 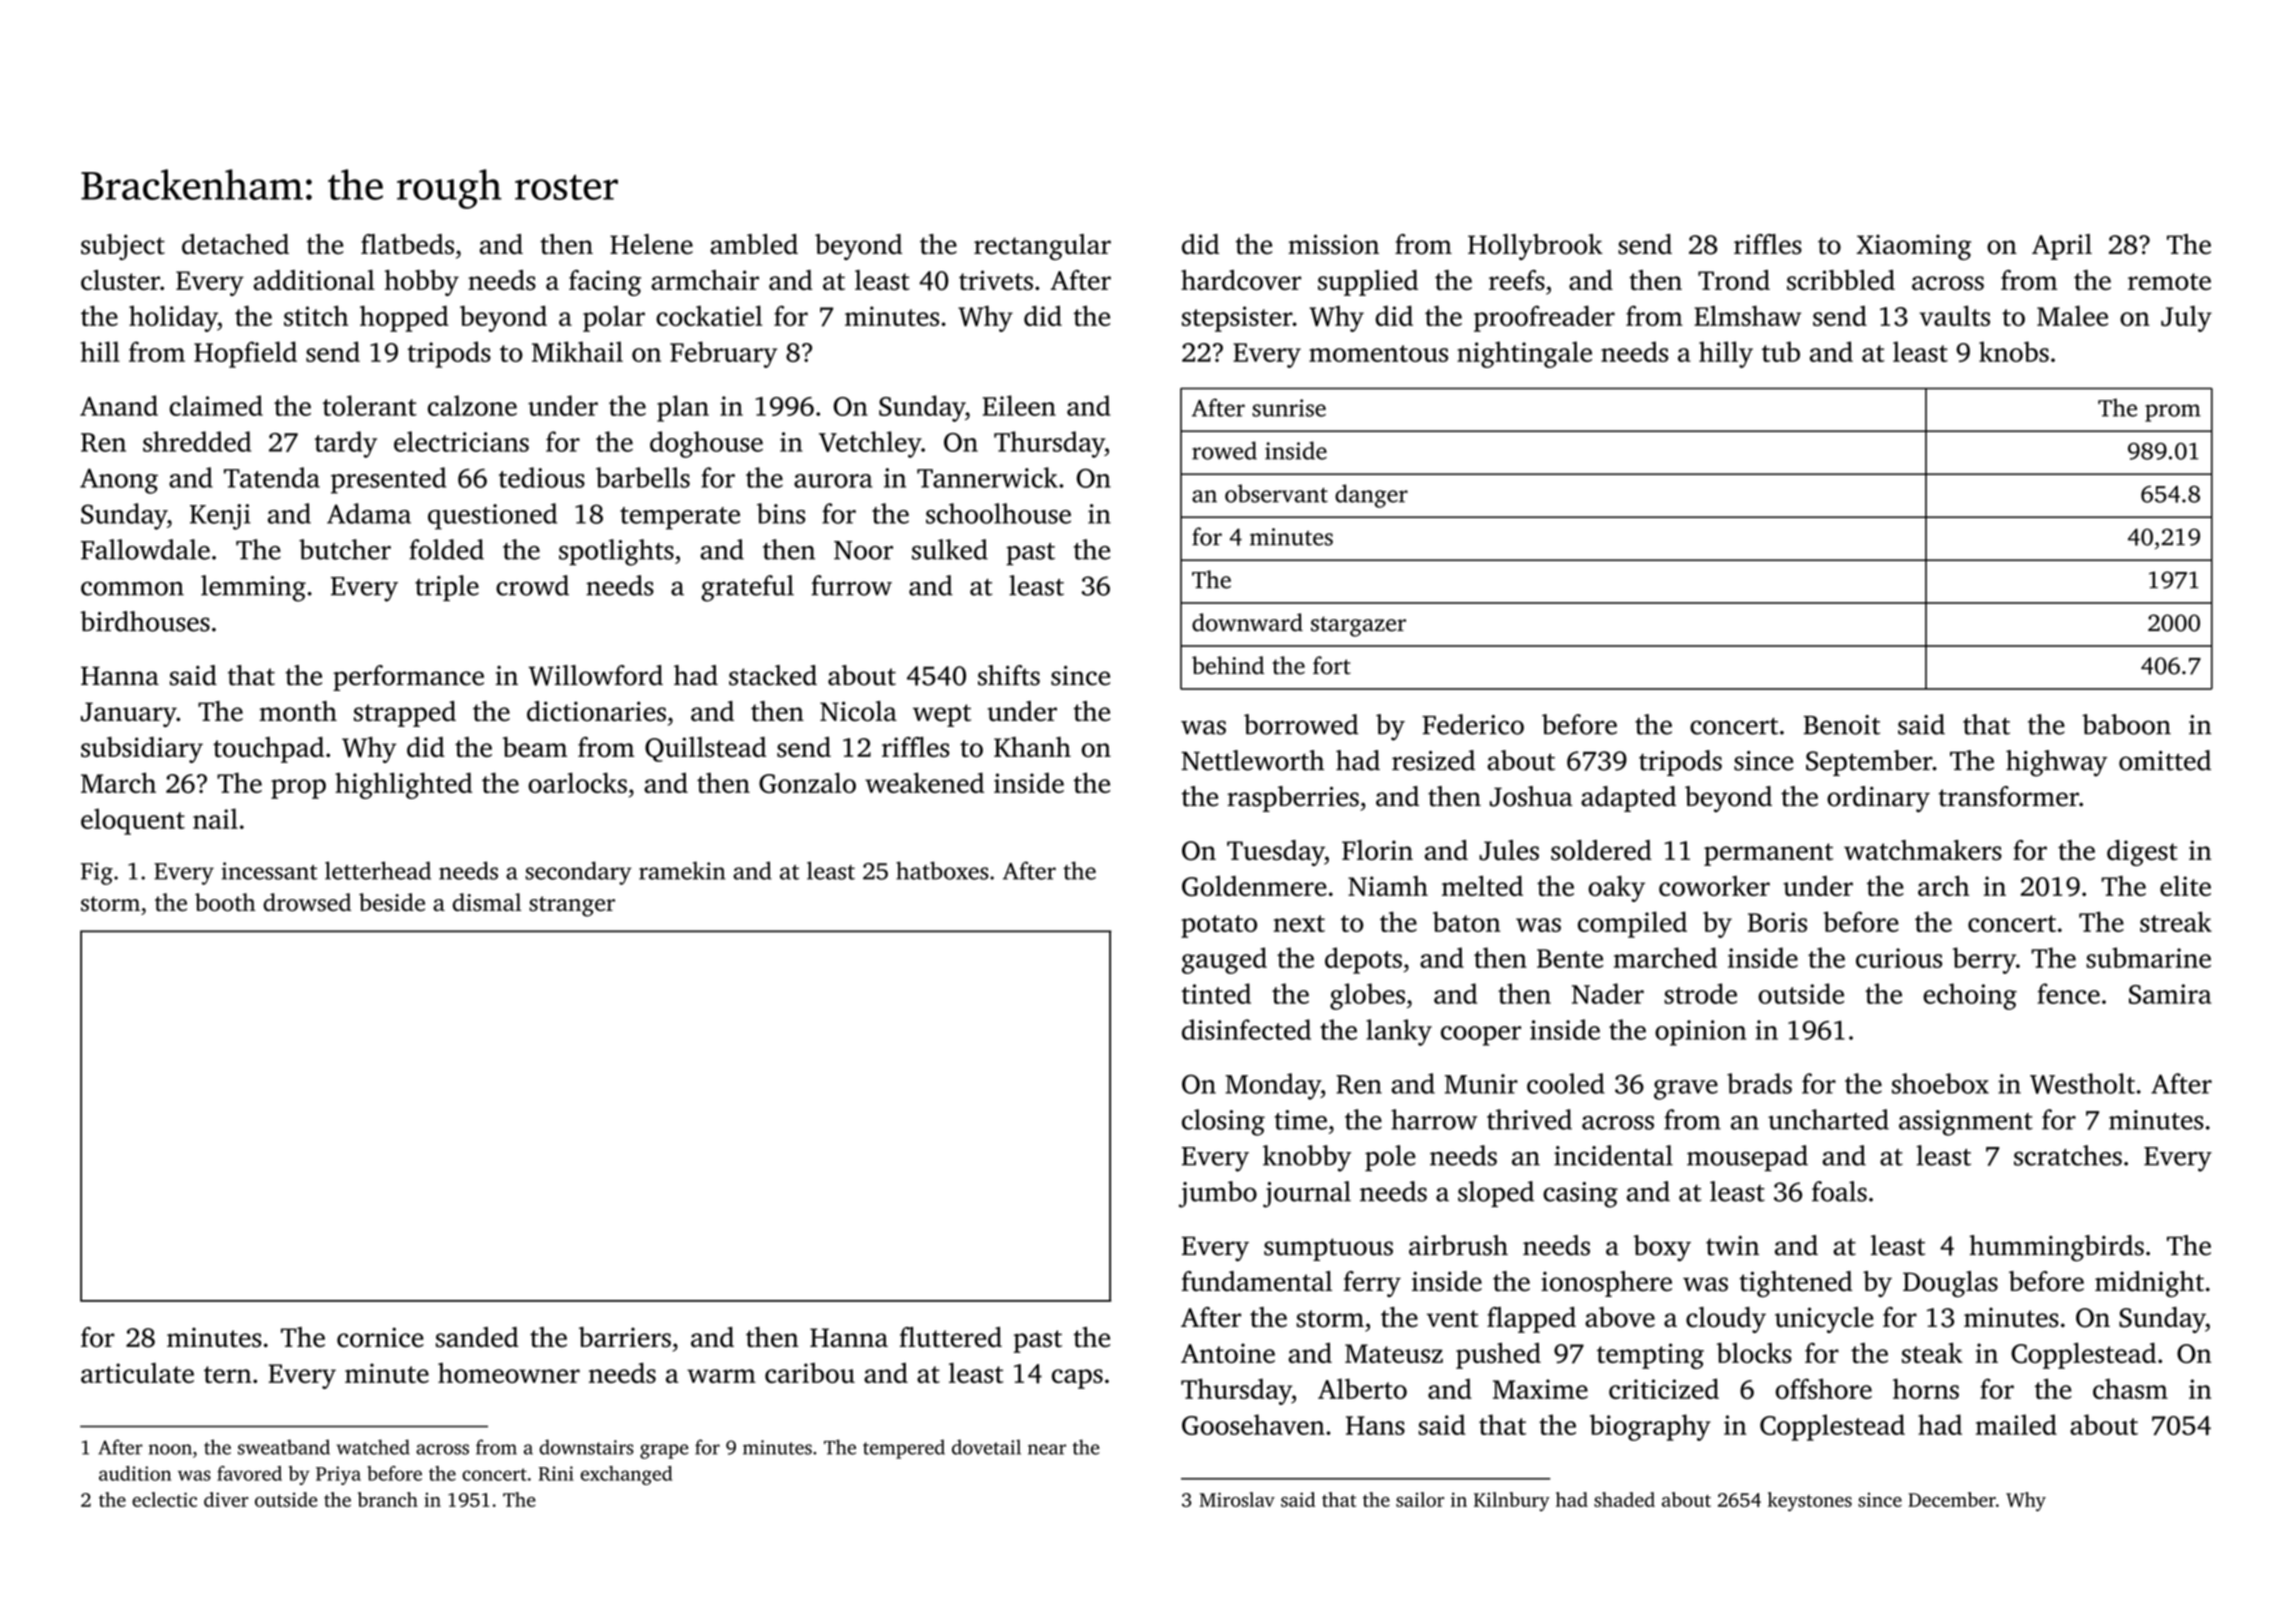 I want to click on Helene, so click(x=651, y=244).
